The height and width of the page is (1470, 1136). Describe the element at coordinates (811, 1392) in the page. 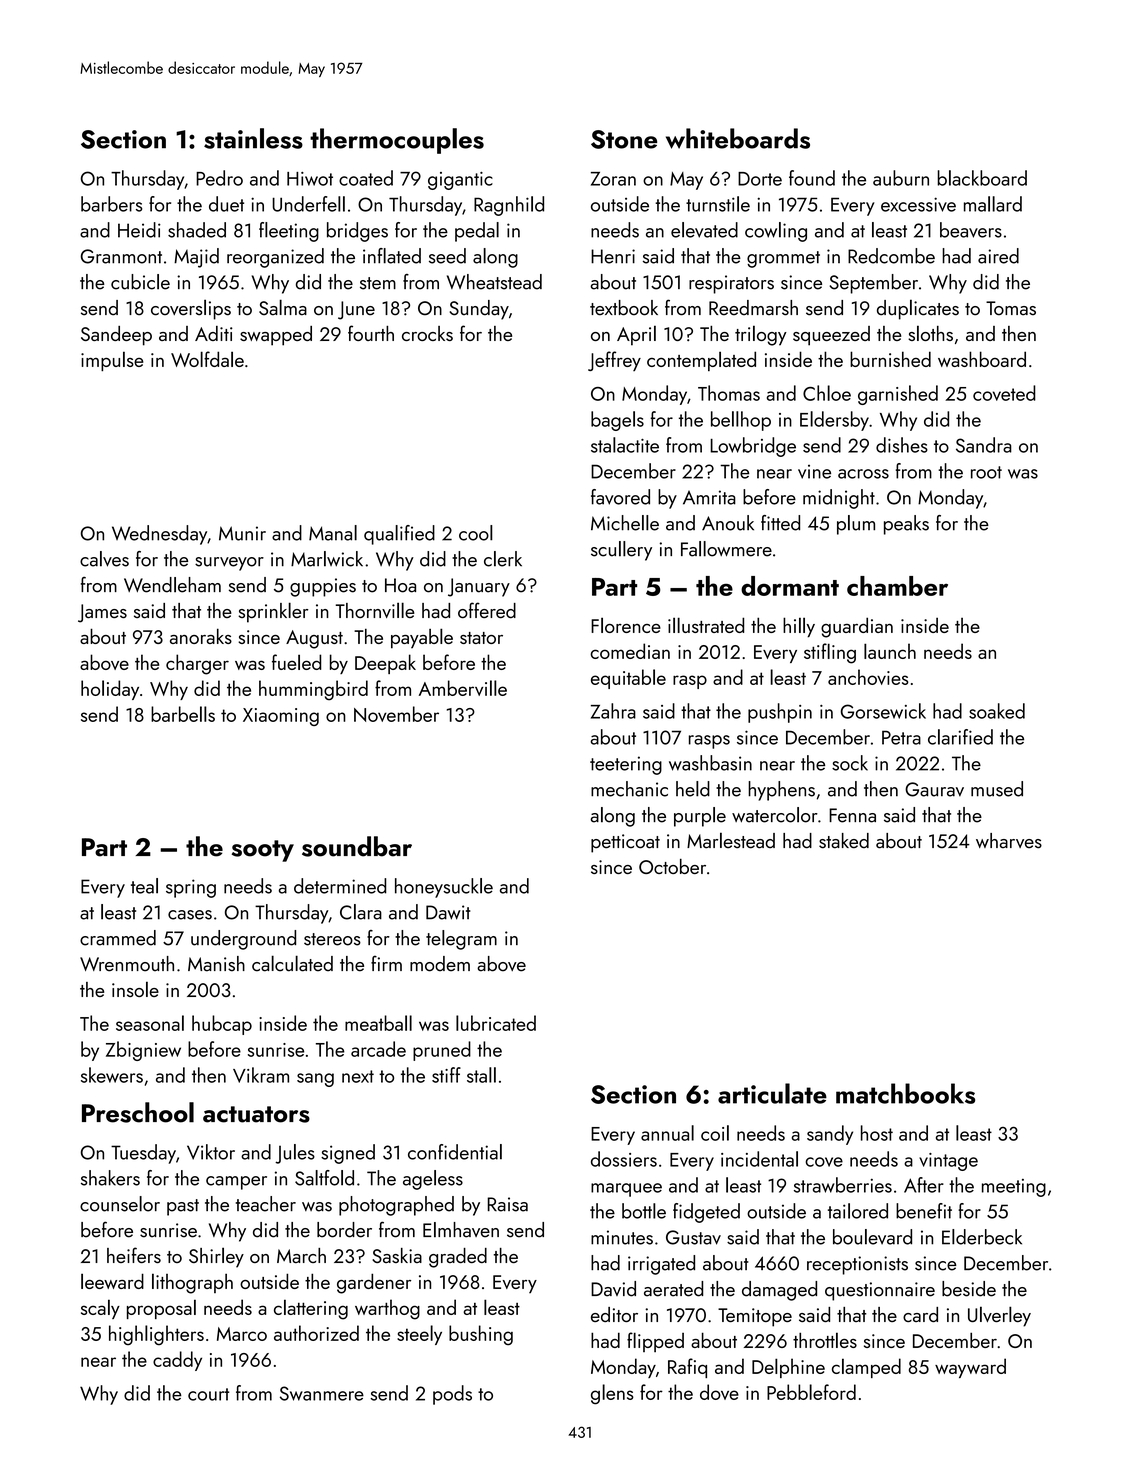

I see `Pebbleford` at that location.
